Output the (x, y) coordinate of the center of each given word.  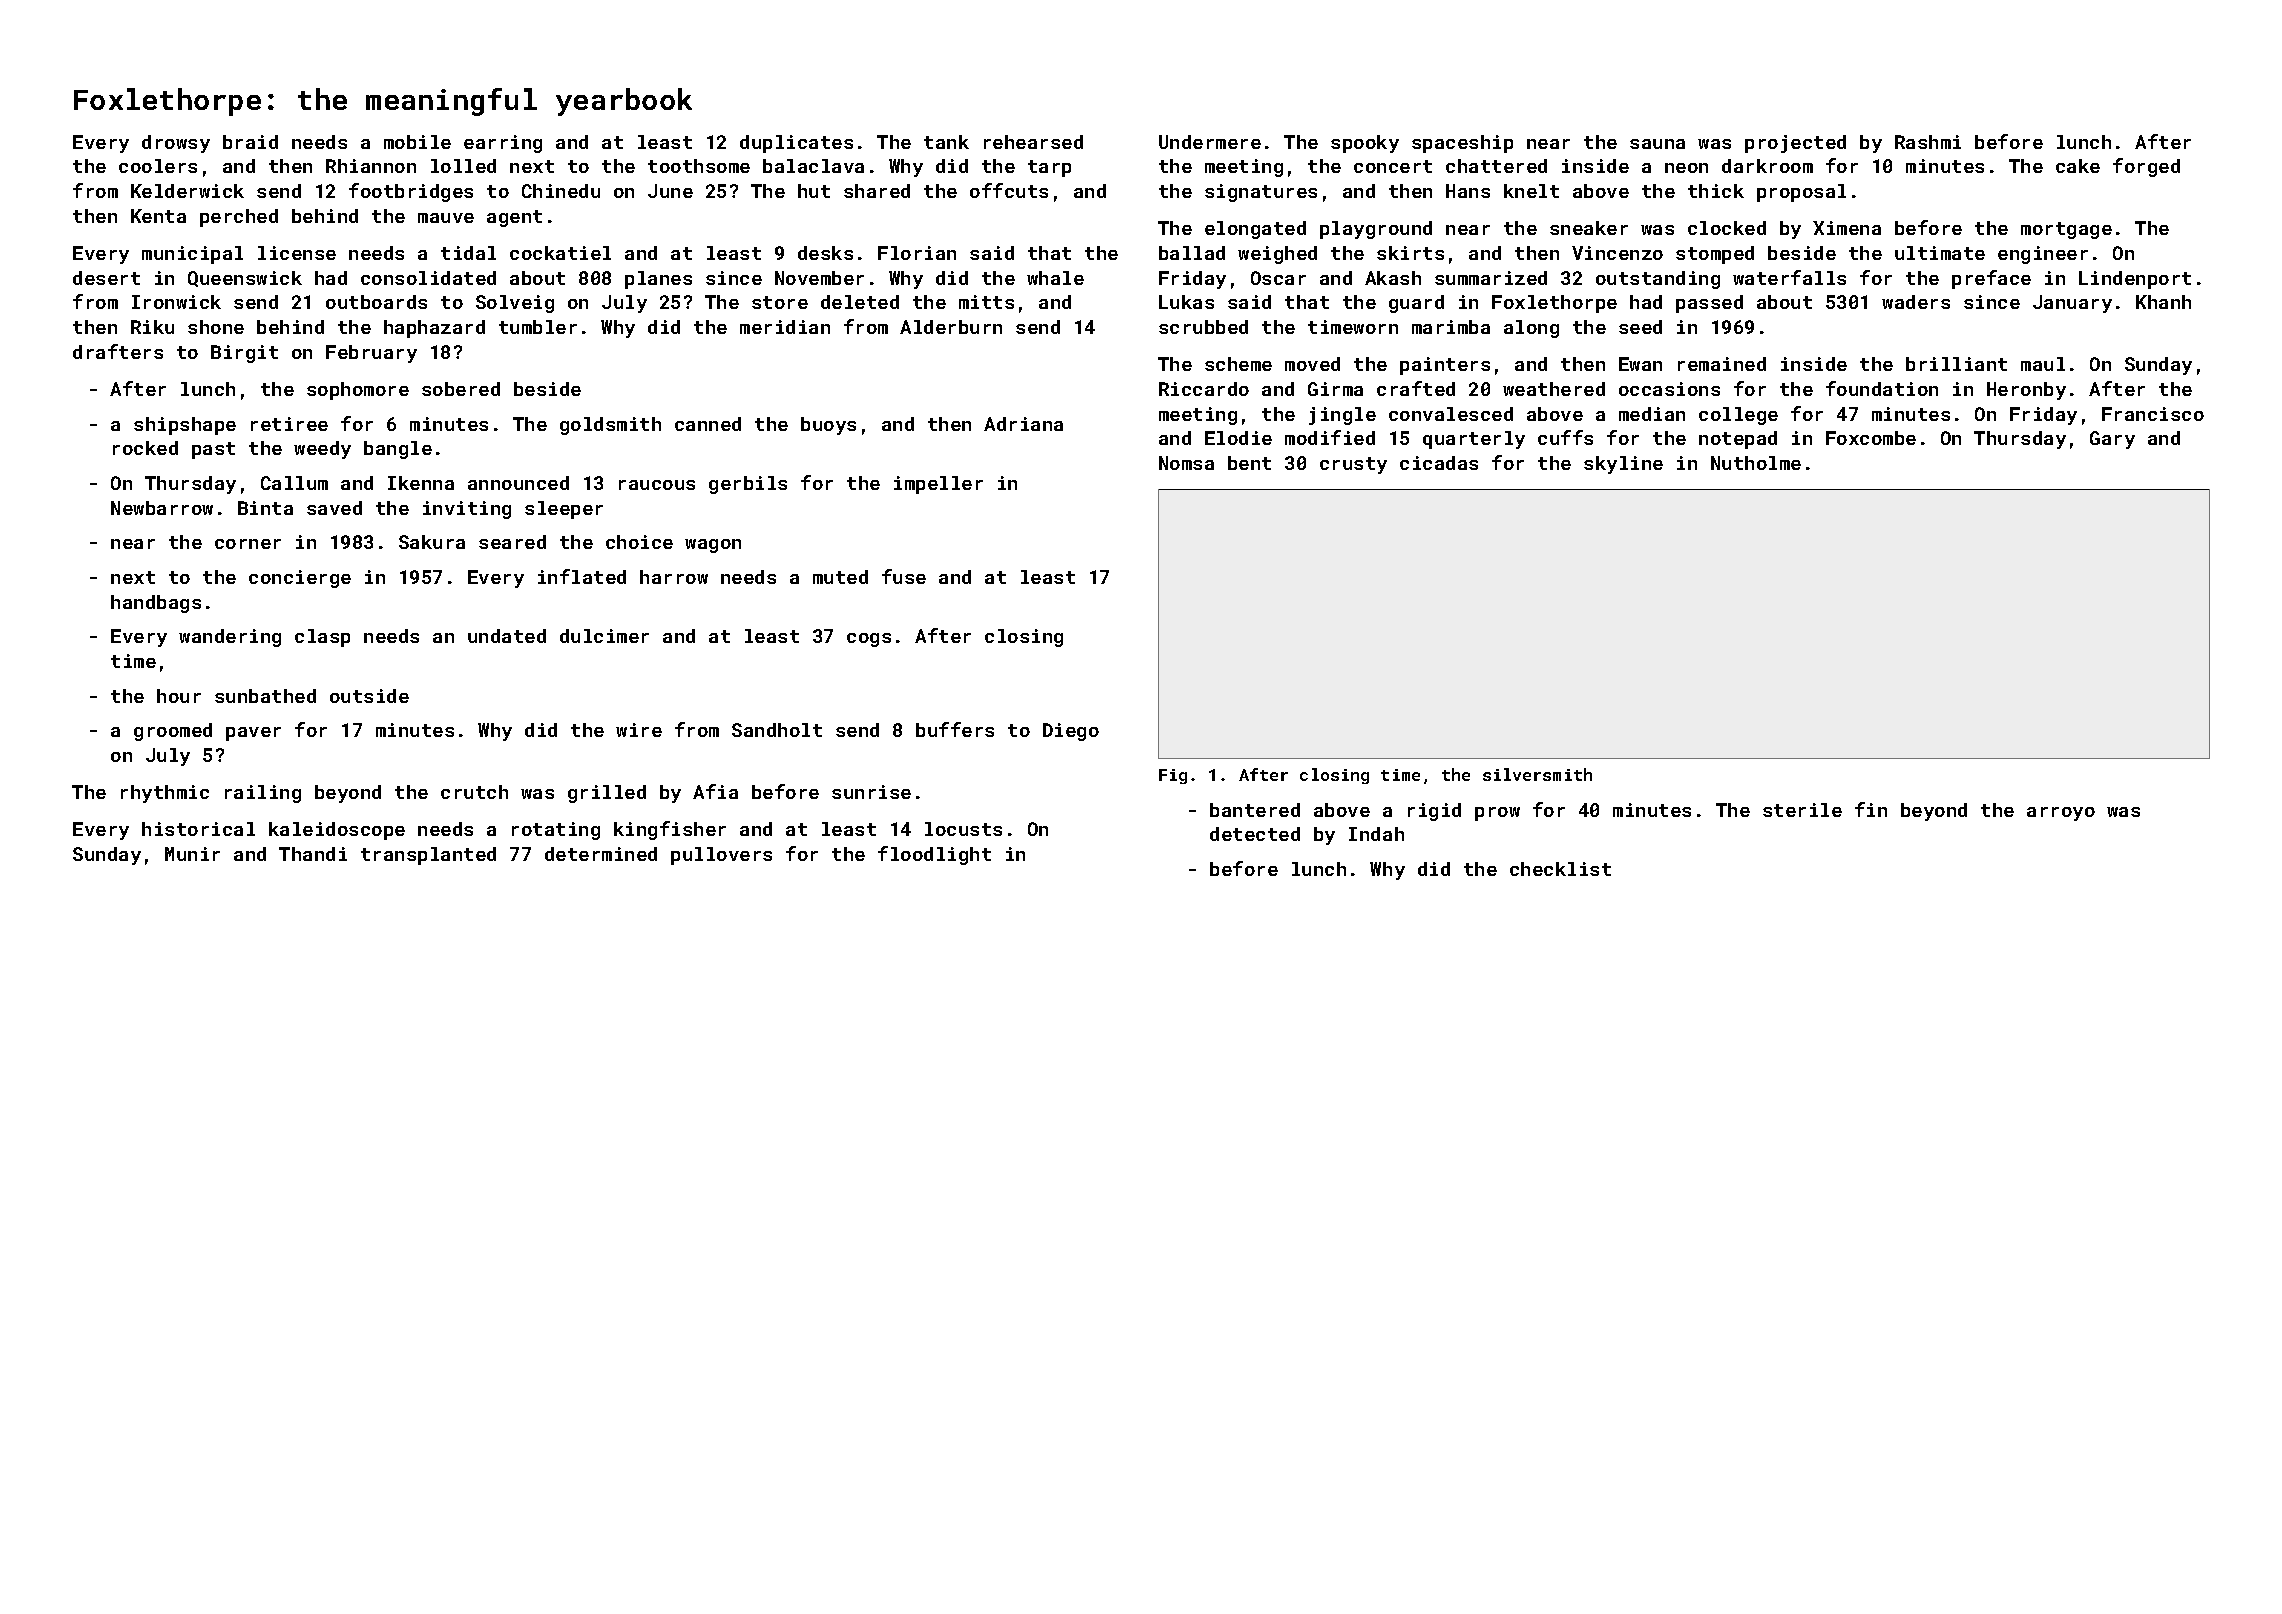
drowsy (176, 144)
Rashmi (1928, 142)
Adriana (1023, 424)
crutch (474, 792)
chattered (1496, 166)
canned (708, 424)
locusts (963, 829)
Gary (2112, 440)
